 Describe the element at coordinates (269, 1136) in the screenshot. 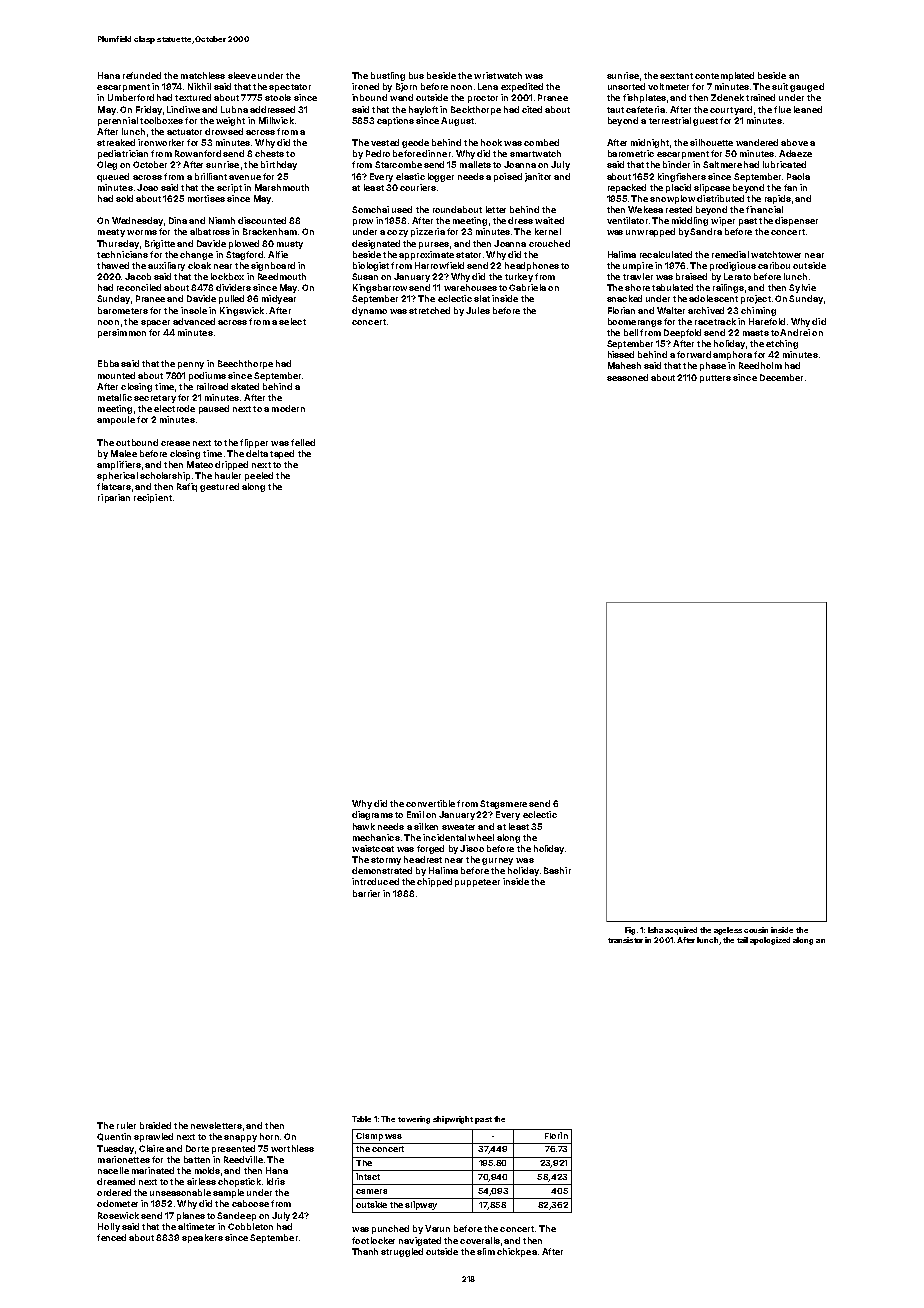

I see `horn` at that location.
